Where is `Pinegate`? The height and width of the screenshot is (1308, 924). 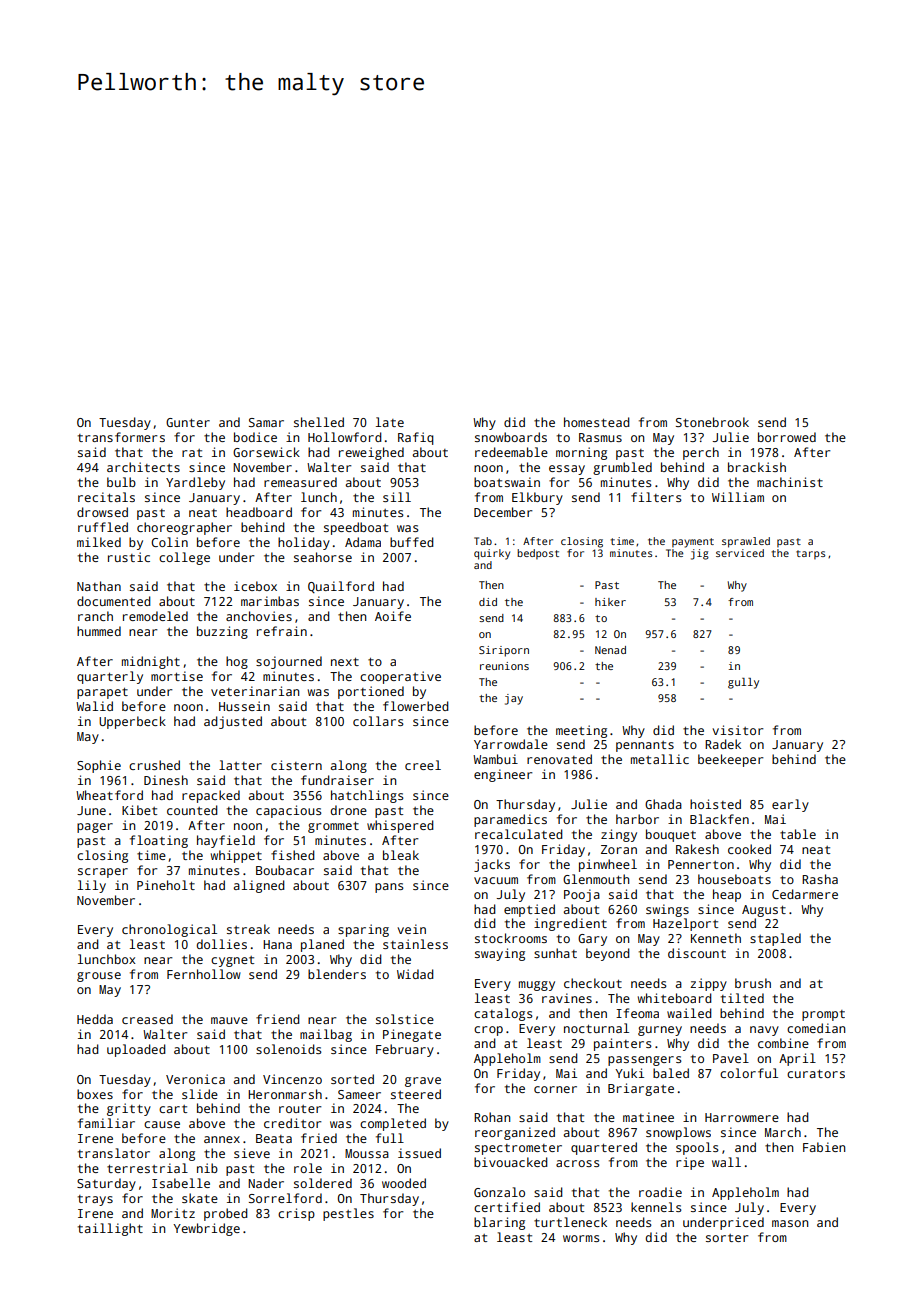 Pinegate is located at coordinates (412, 1035).
